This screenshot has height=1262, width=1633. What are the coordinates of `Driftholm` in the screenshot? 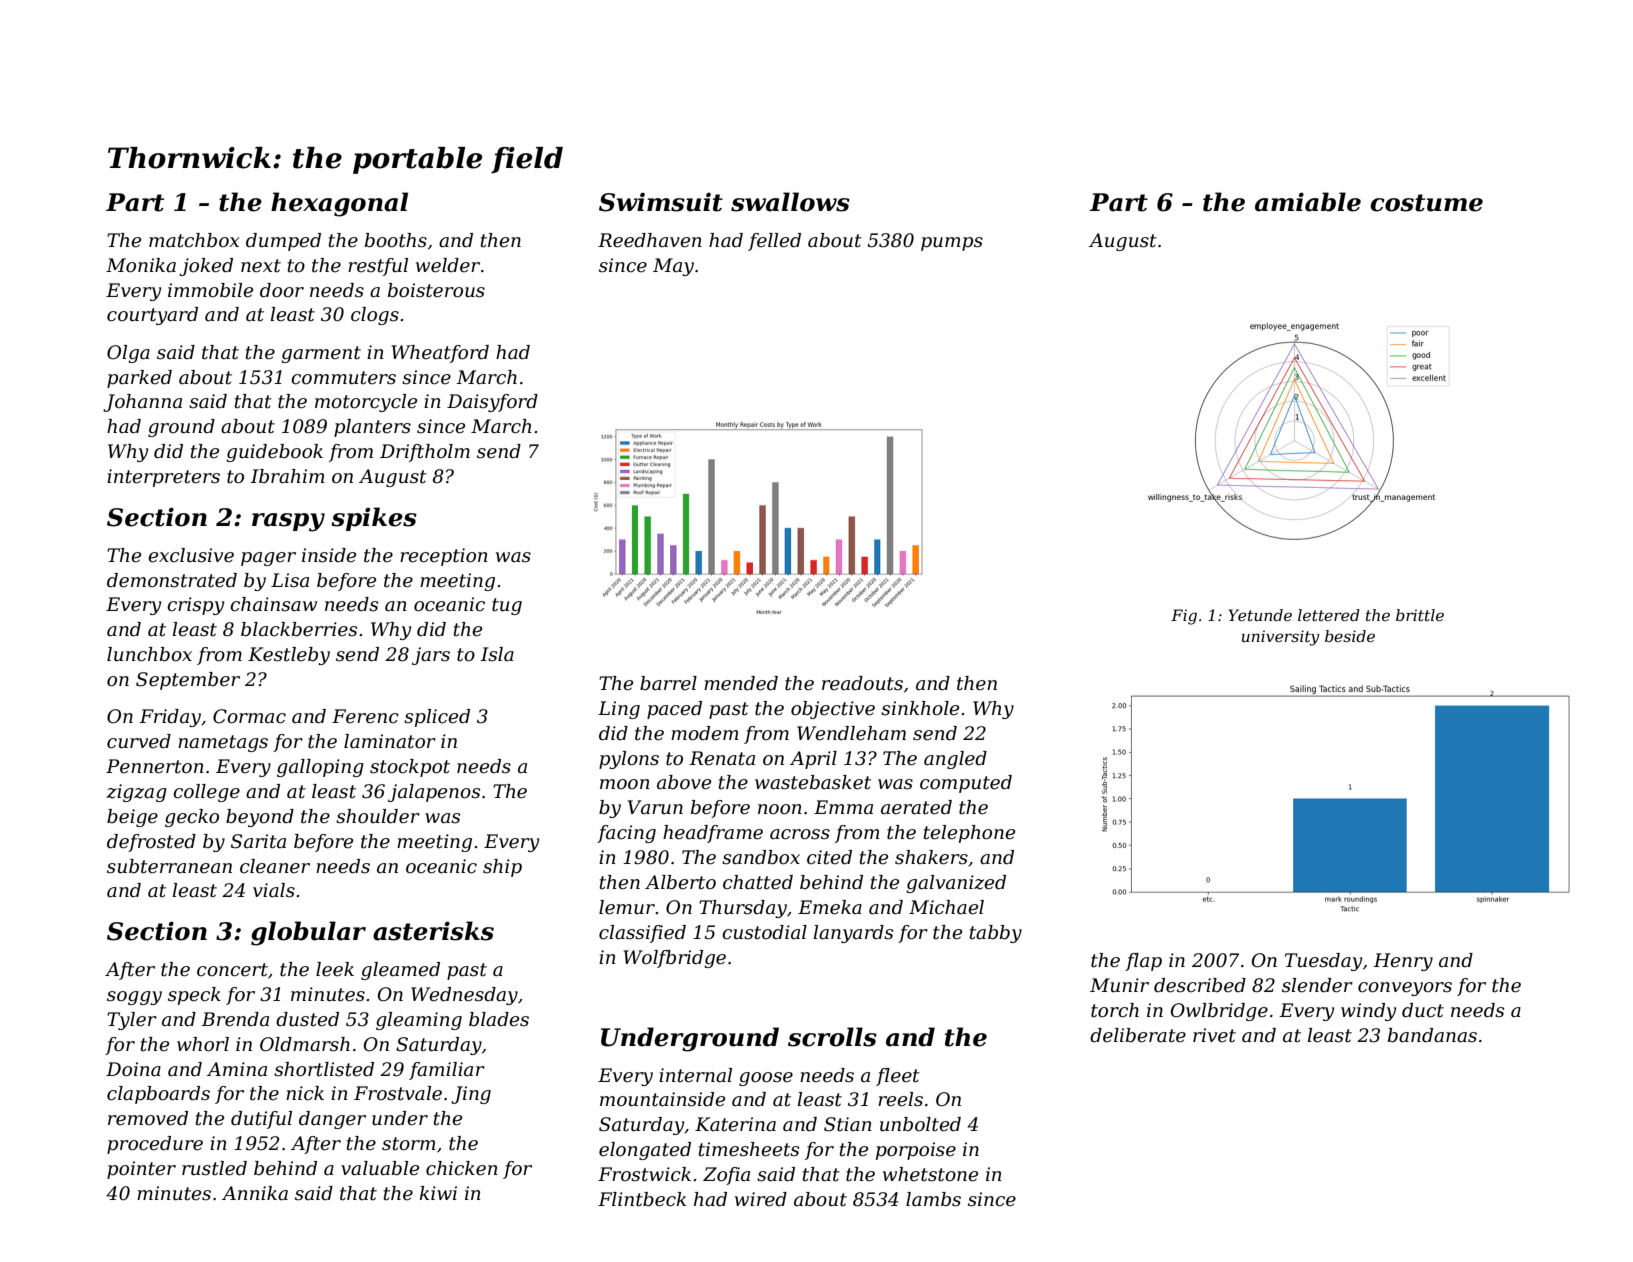 It's located at (425, 453).
